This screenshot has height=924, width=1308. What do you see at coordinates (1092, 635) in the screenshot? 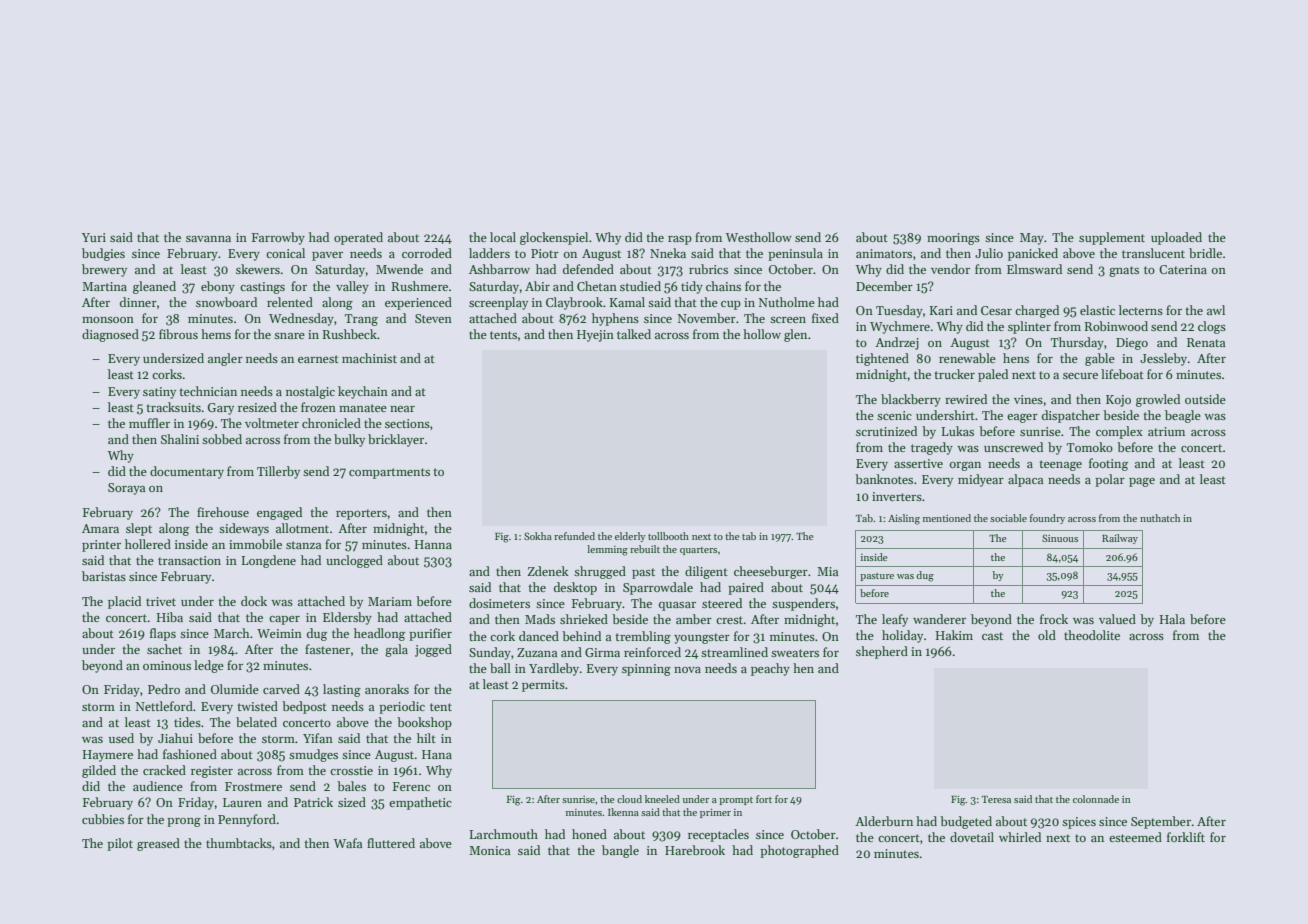
I see `theodolite` at bounding box center [1092, 635].
